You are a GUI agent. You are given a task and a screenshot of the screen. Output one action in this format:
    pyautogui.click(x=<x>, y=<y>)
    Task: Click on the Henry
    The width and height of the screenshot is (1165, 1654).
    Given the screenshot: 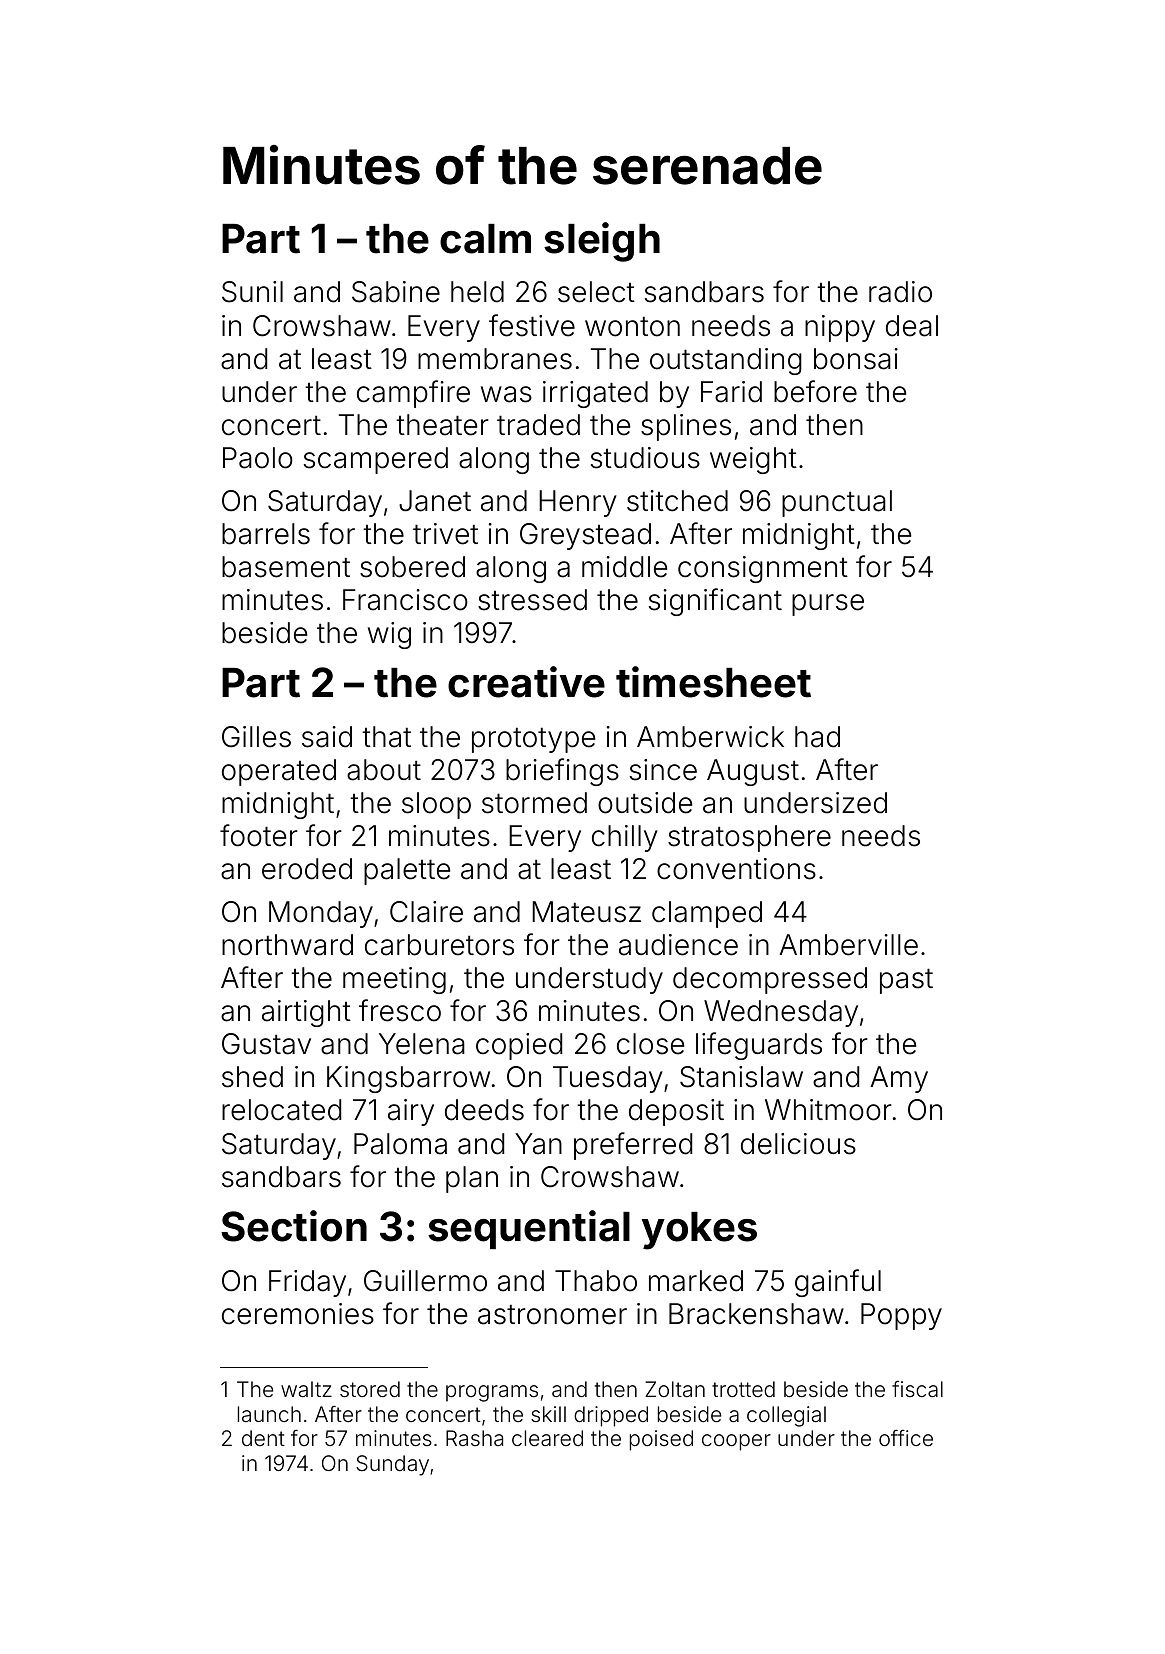 What is the action you would take?
    pyautogui.click(x=578, y=503)
